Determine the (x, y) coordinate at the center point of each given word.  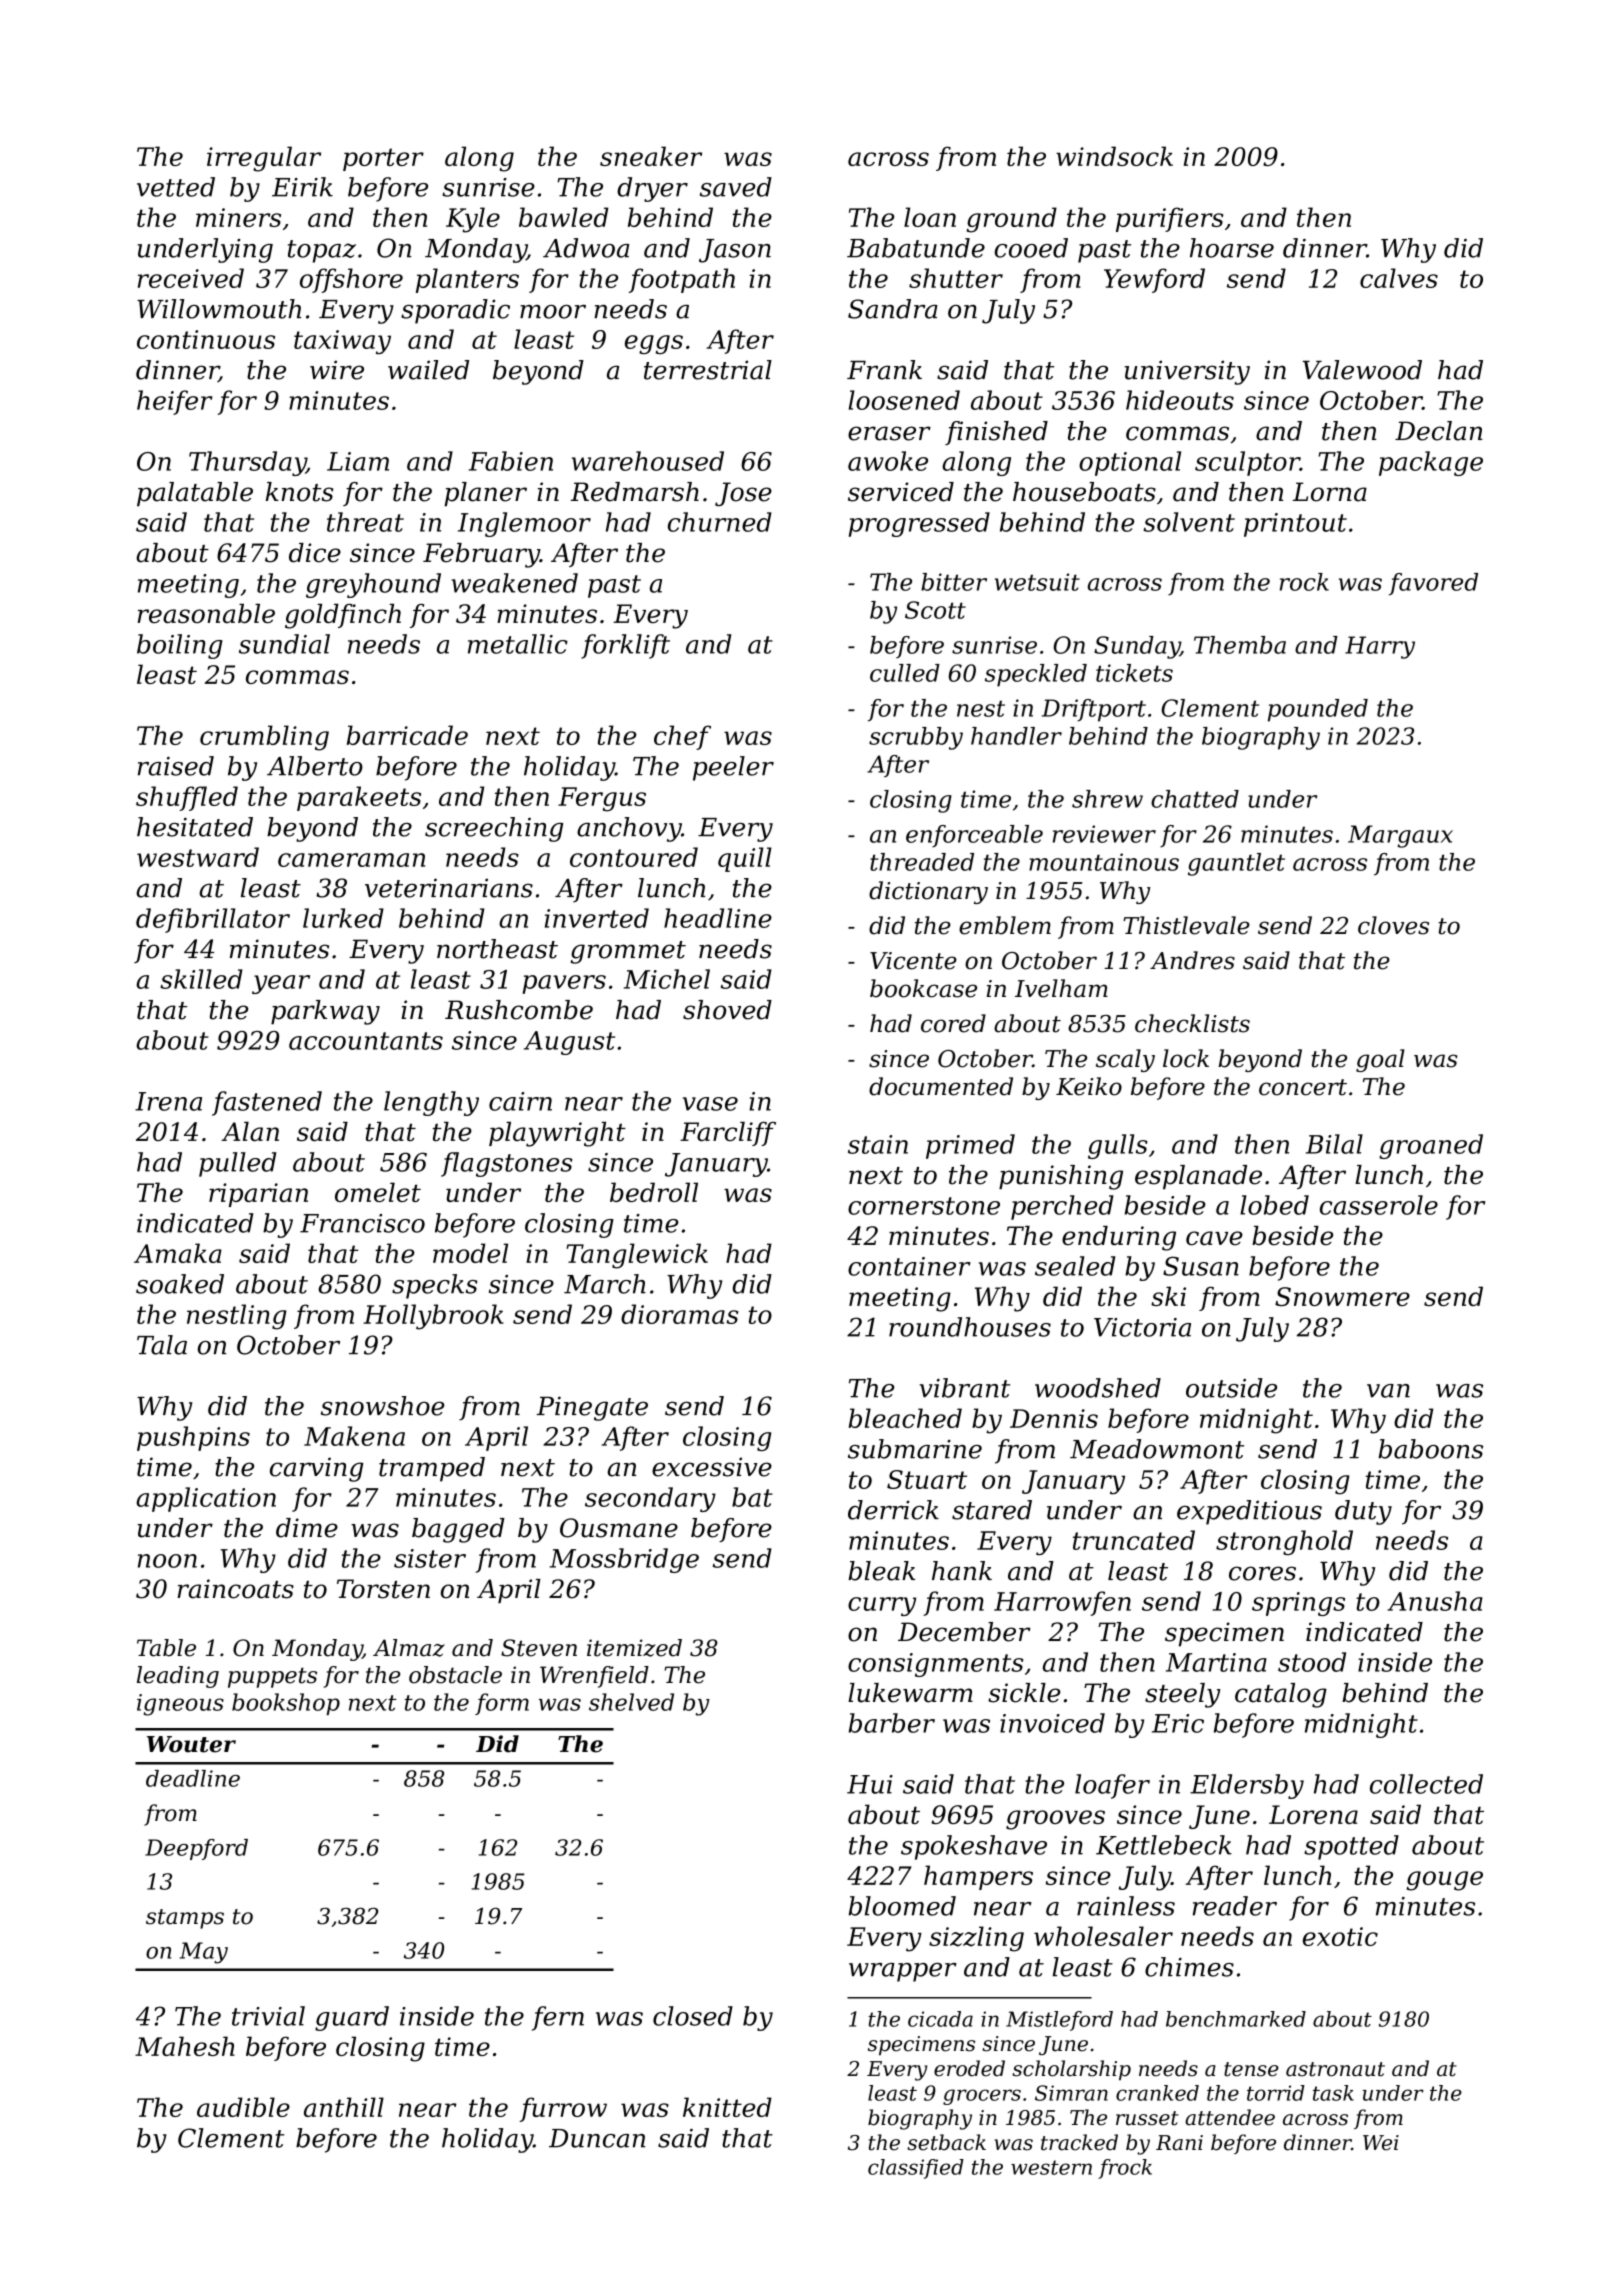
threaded (922, 862)
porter (383, 159)
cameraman (351, 860)
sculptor (1247, 463)
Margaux (1400, 836)
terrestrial (708, 370)
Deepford (196, 1849)
